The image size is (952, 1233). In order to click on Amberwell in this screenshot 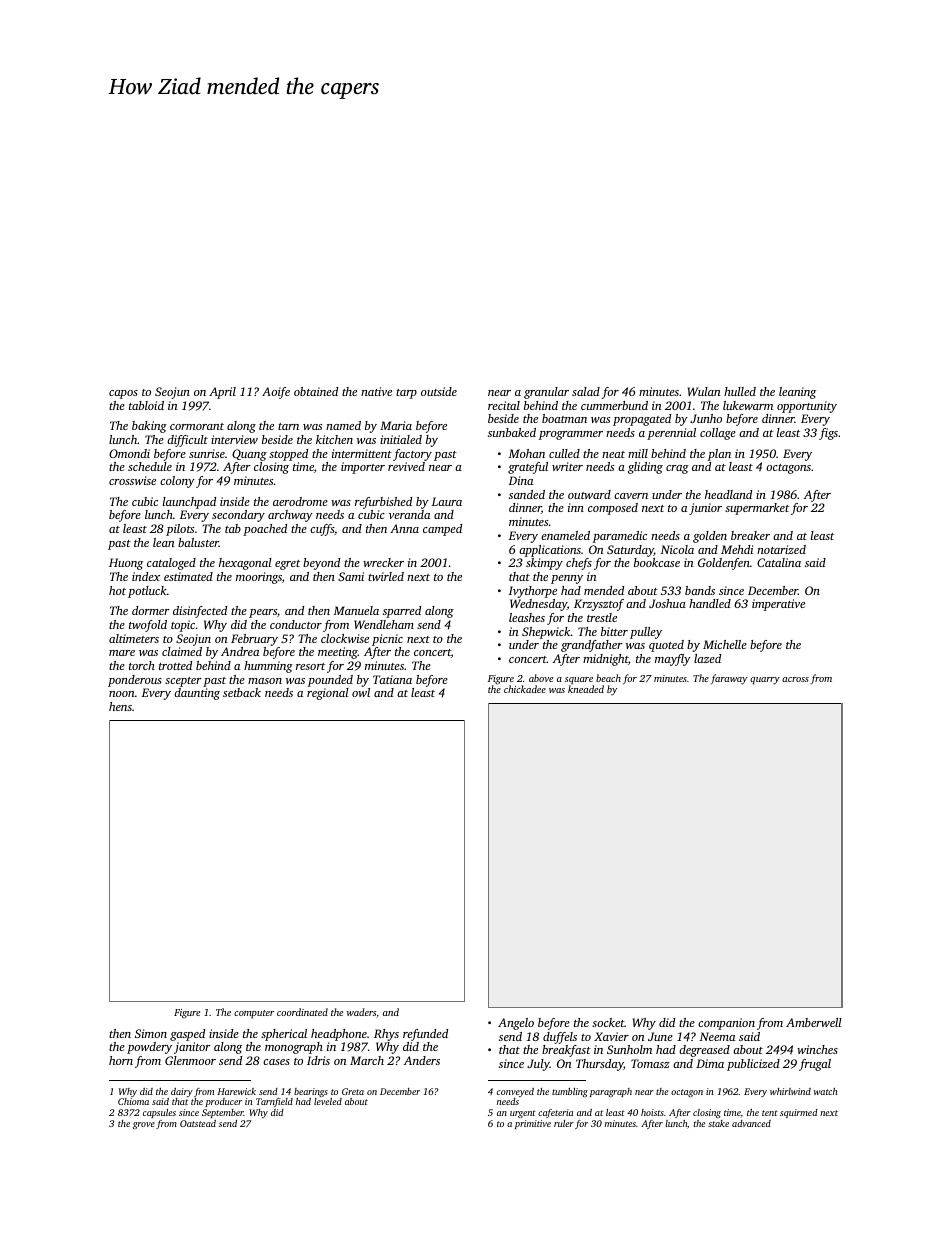, I will do `click(814, 1022)`.
